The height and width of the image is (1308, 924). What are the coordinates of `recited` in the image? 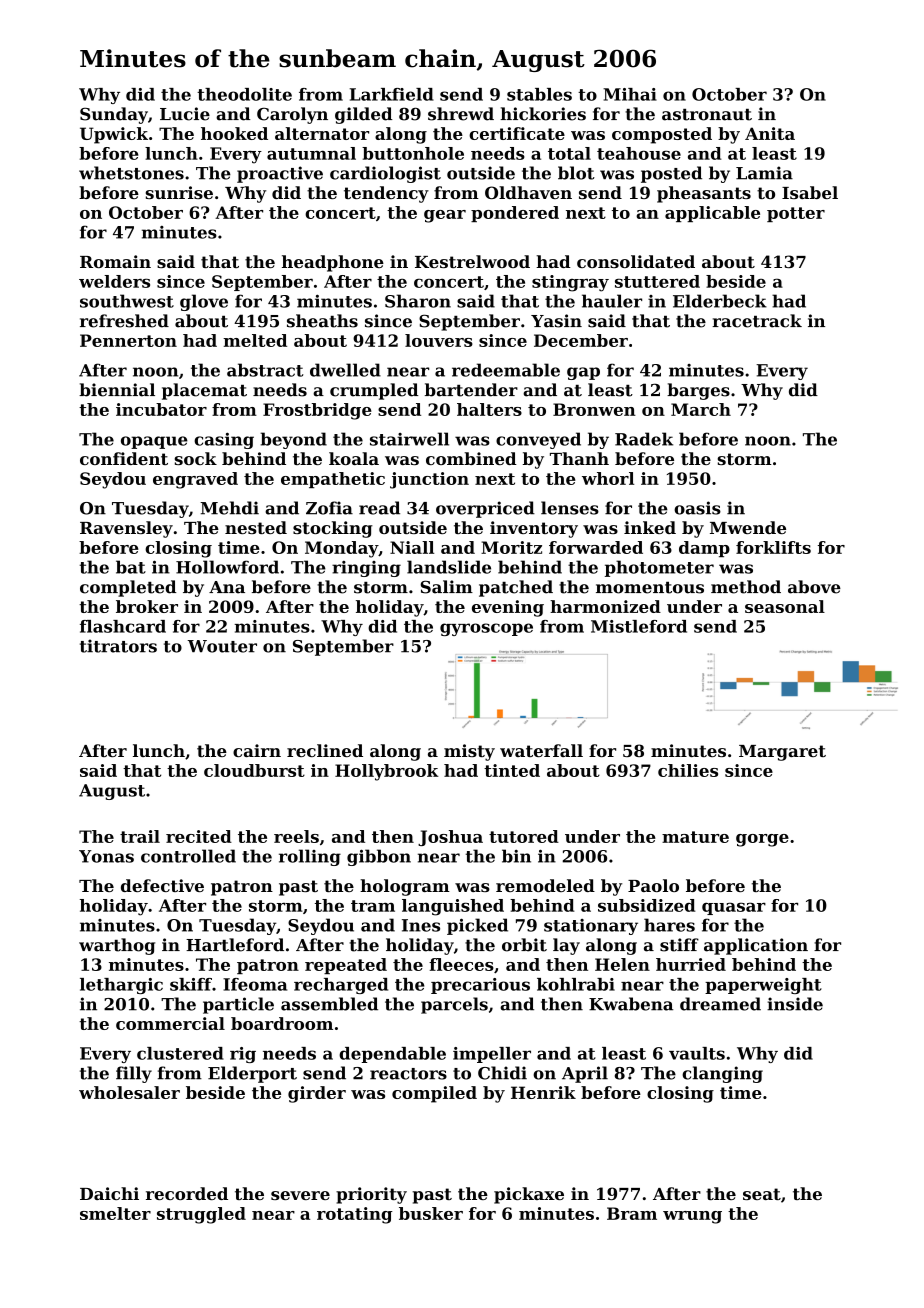 It's located at (199, 836).
